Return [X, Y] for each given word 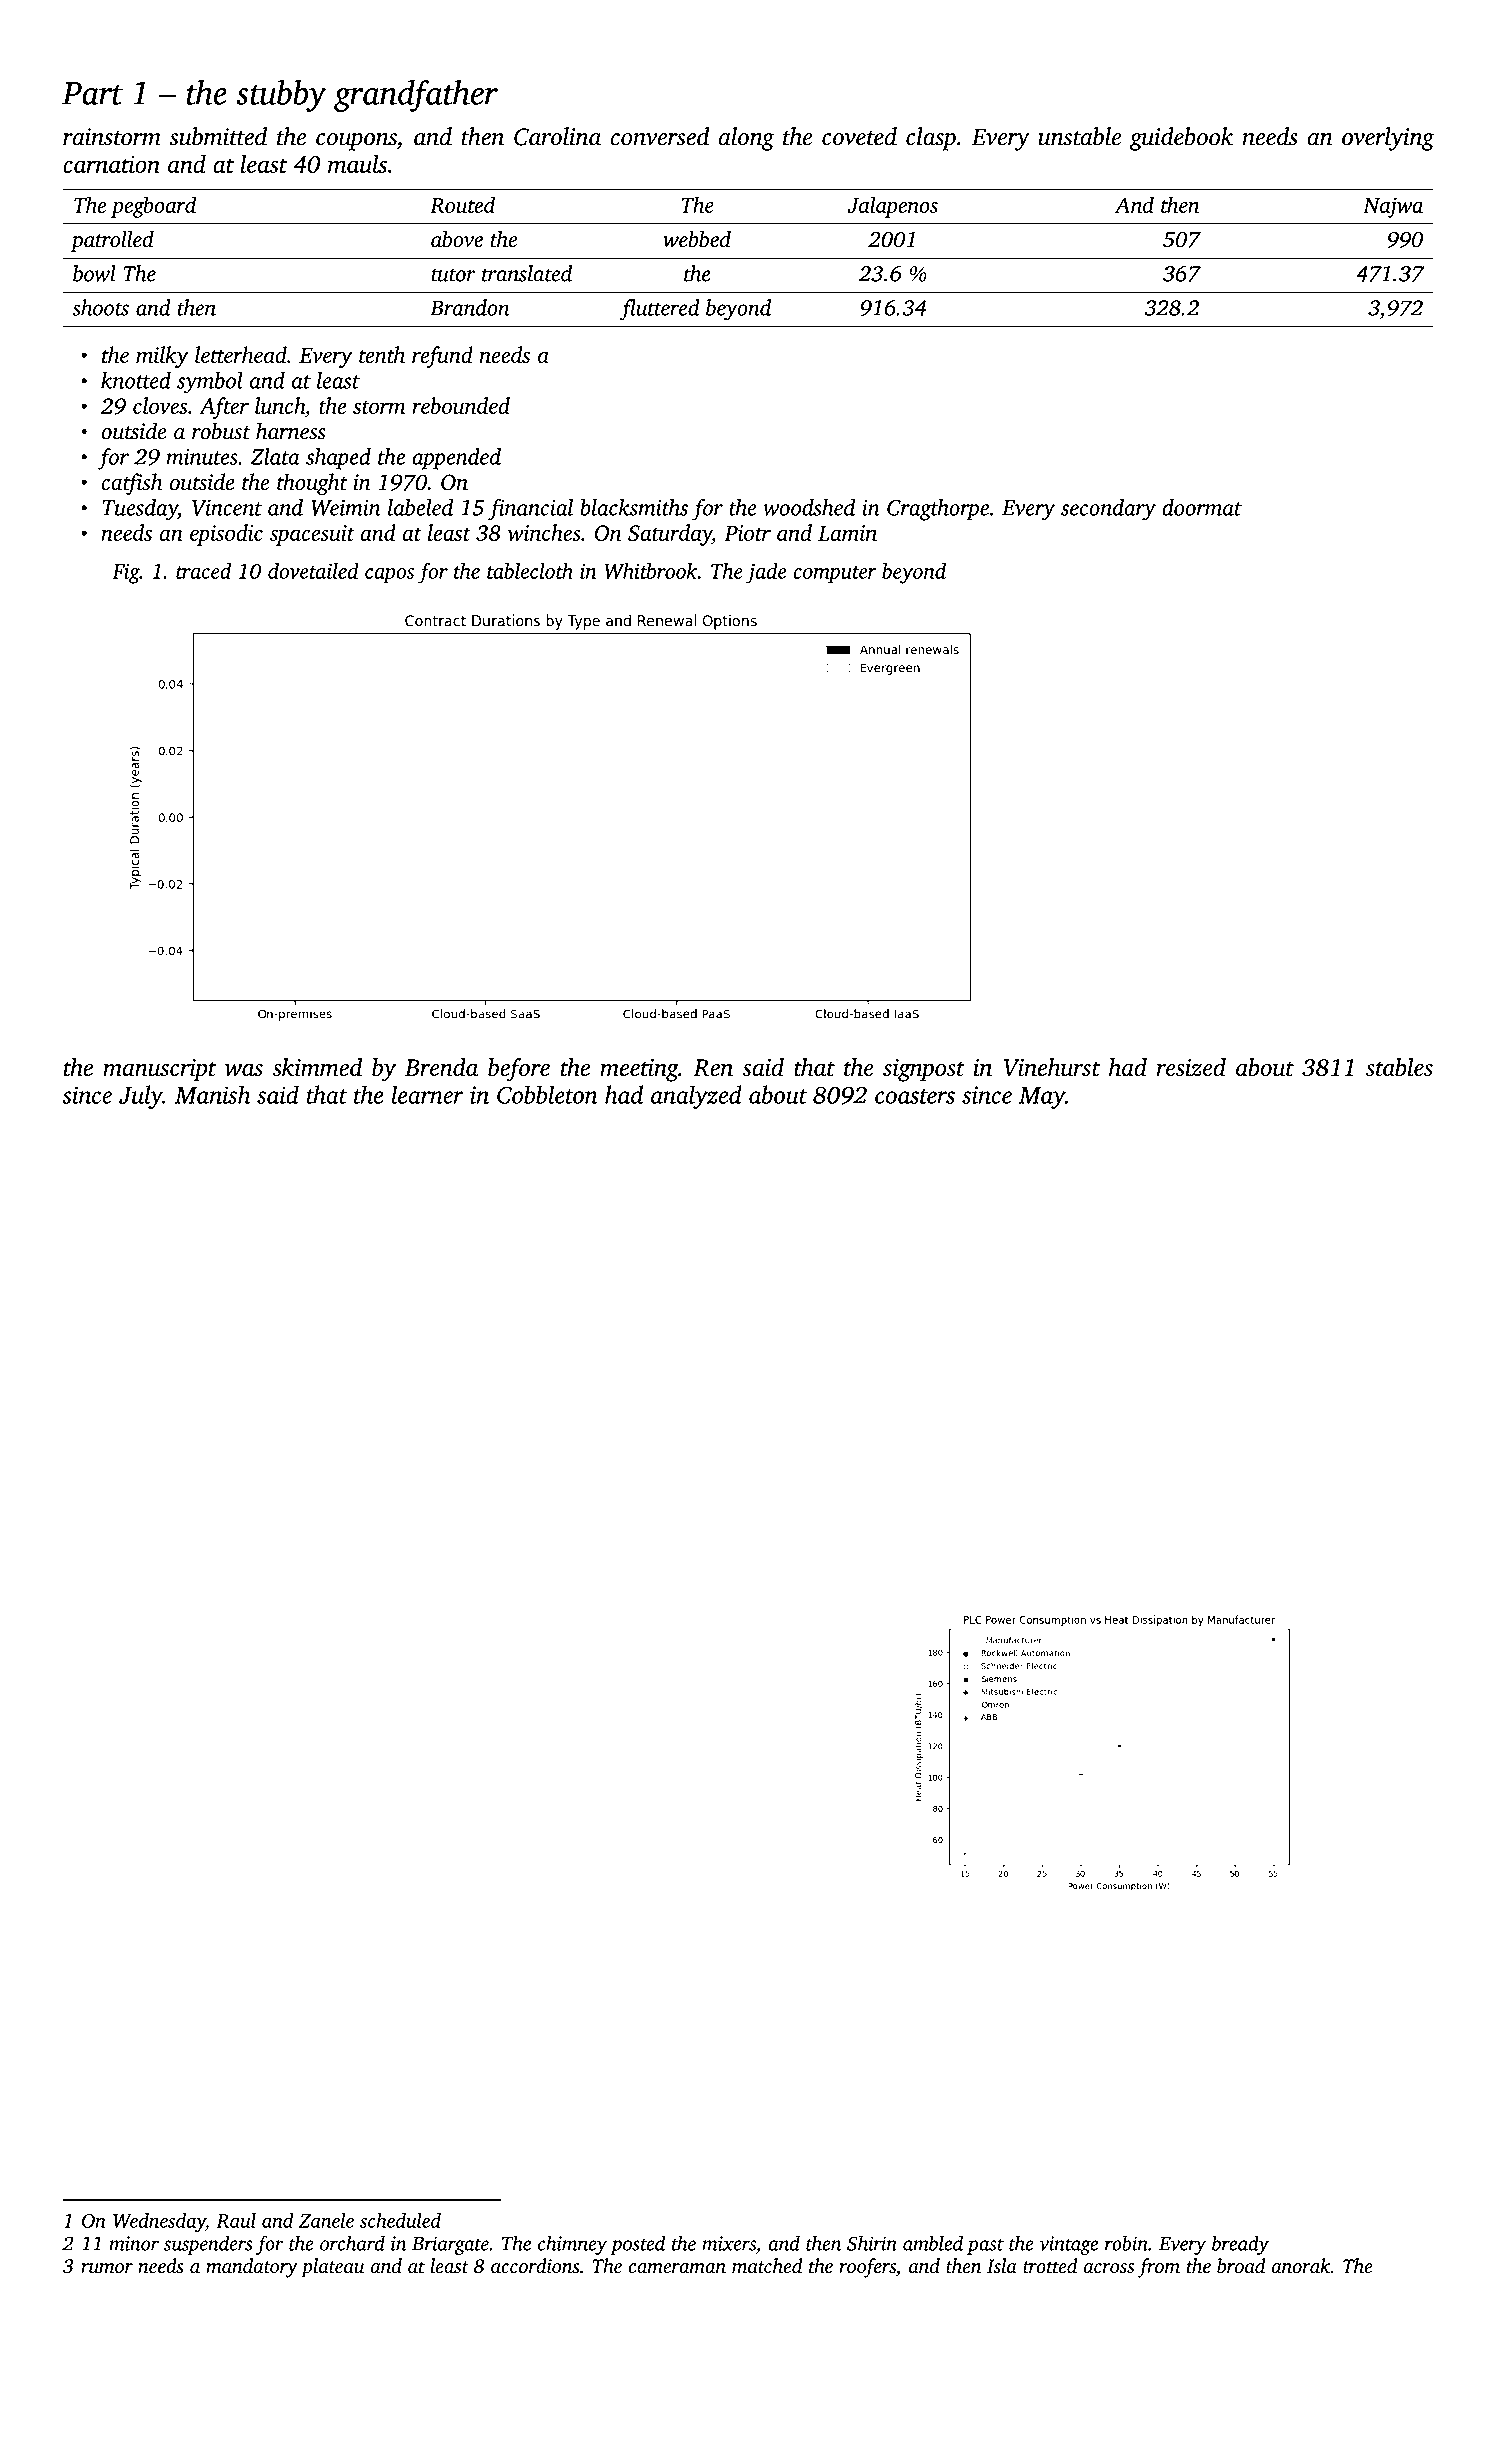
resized [1191, 1067]
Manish [213, 1094]
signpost [924, 1070]
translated [527, 273]
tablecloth [530, 571]
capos [389, 576]
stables [1399, 1067]
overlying [1388, 139]
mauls [357, 163]
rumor [107, 2268]
